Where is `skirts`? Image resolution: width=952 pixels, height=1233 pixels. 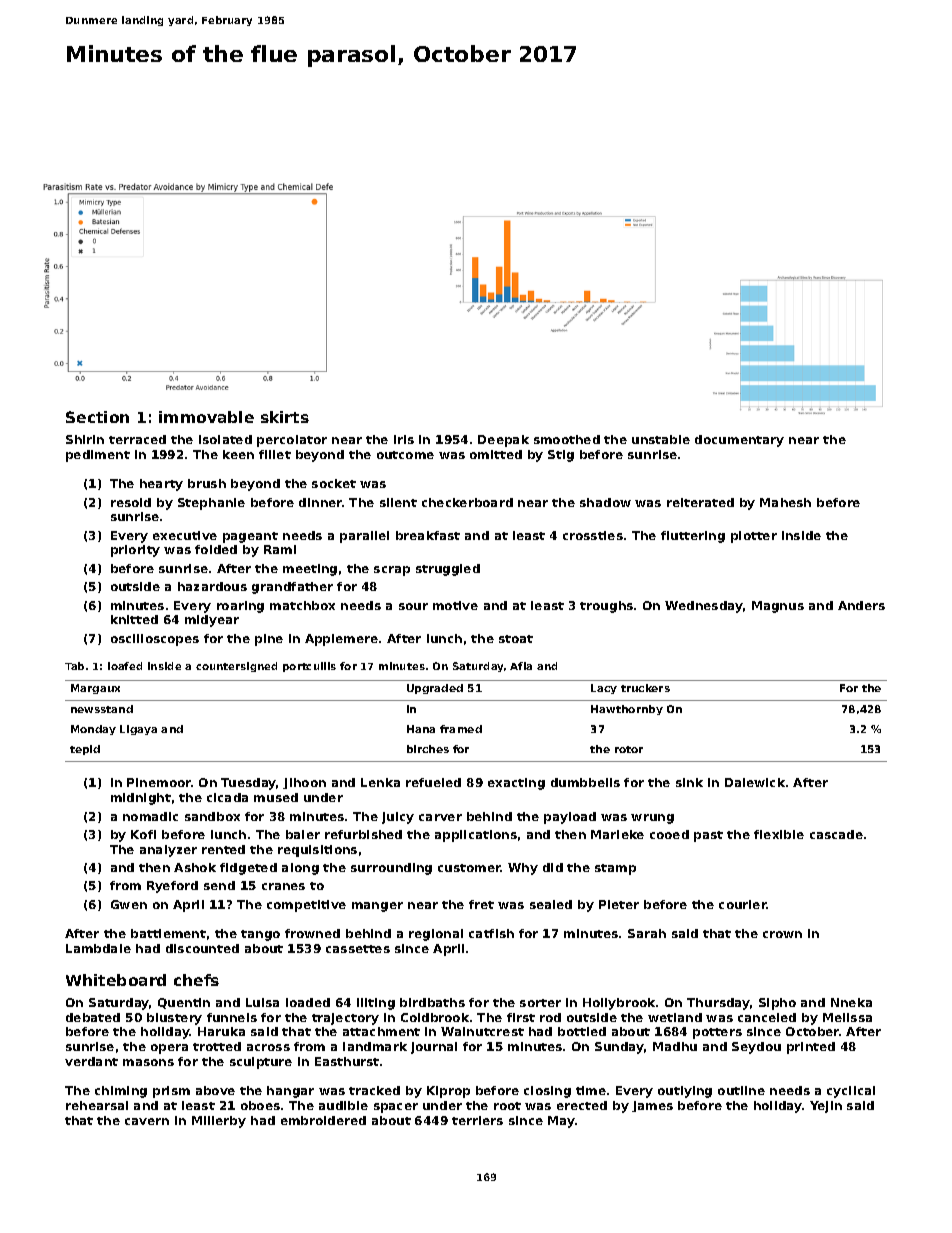
skirts is located at coordinates (285, 417).
